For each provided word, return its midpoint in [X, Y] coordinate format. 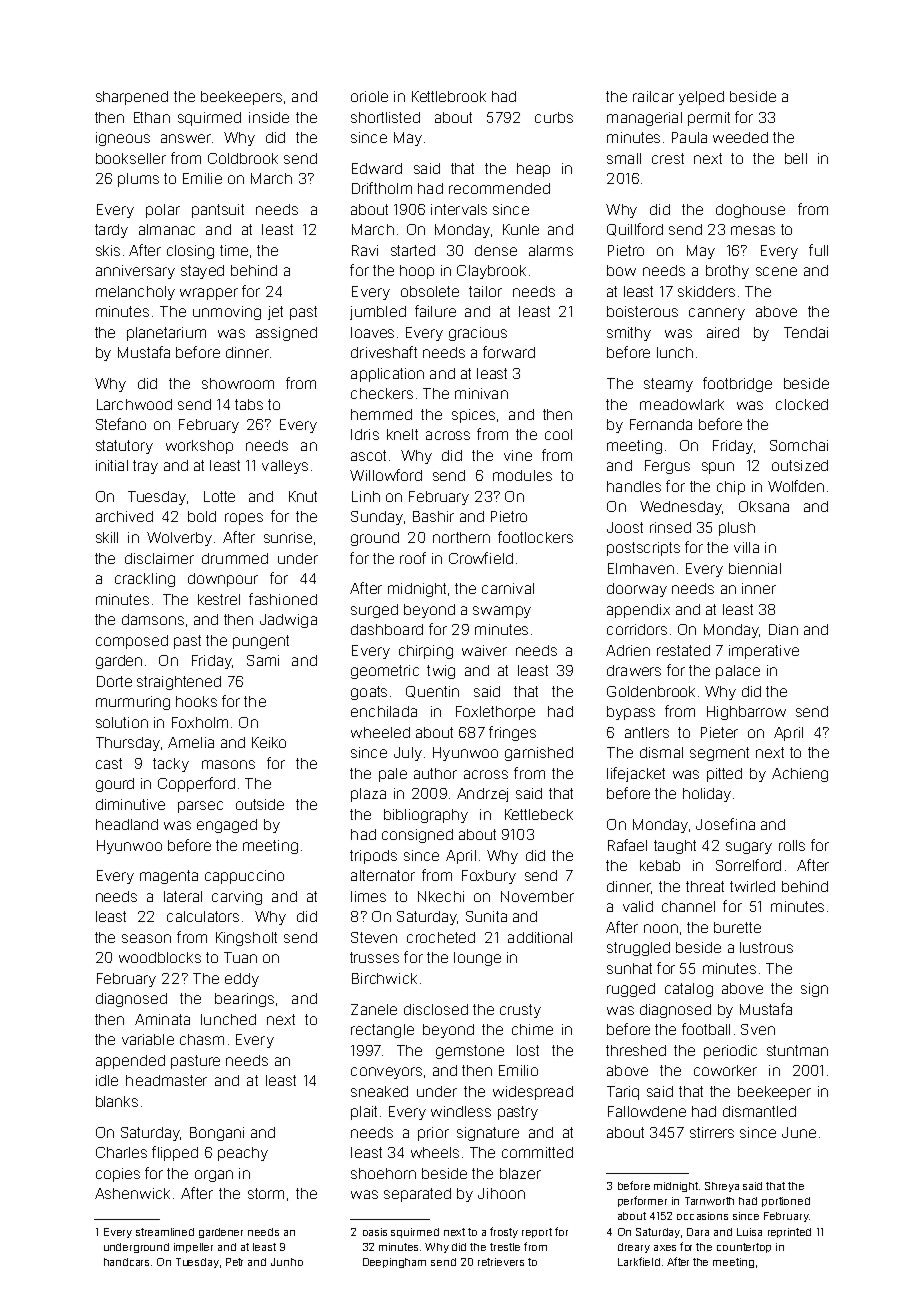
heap [533, 170]
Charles [121, 1152]
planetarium [166, 334]
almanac [167, 229]
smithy [629, 334]
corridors [637, 629]
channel [688, 906]
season [146, 938]
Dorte [114, 681]
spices [473, 416]
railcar [653, 96]
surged [374, 611]
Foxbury [489, 877]
